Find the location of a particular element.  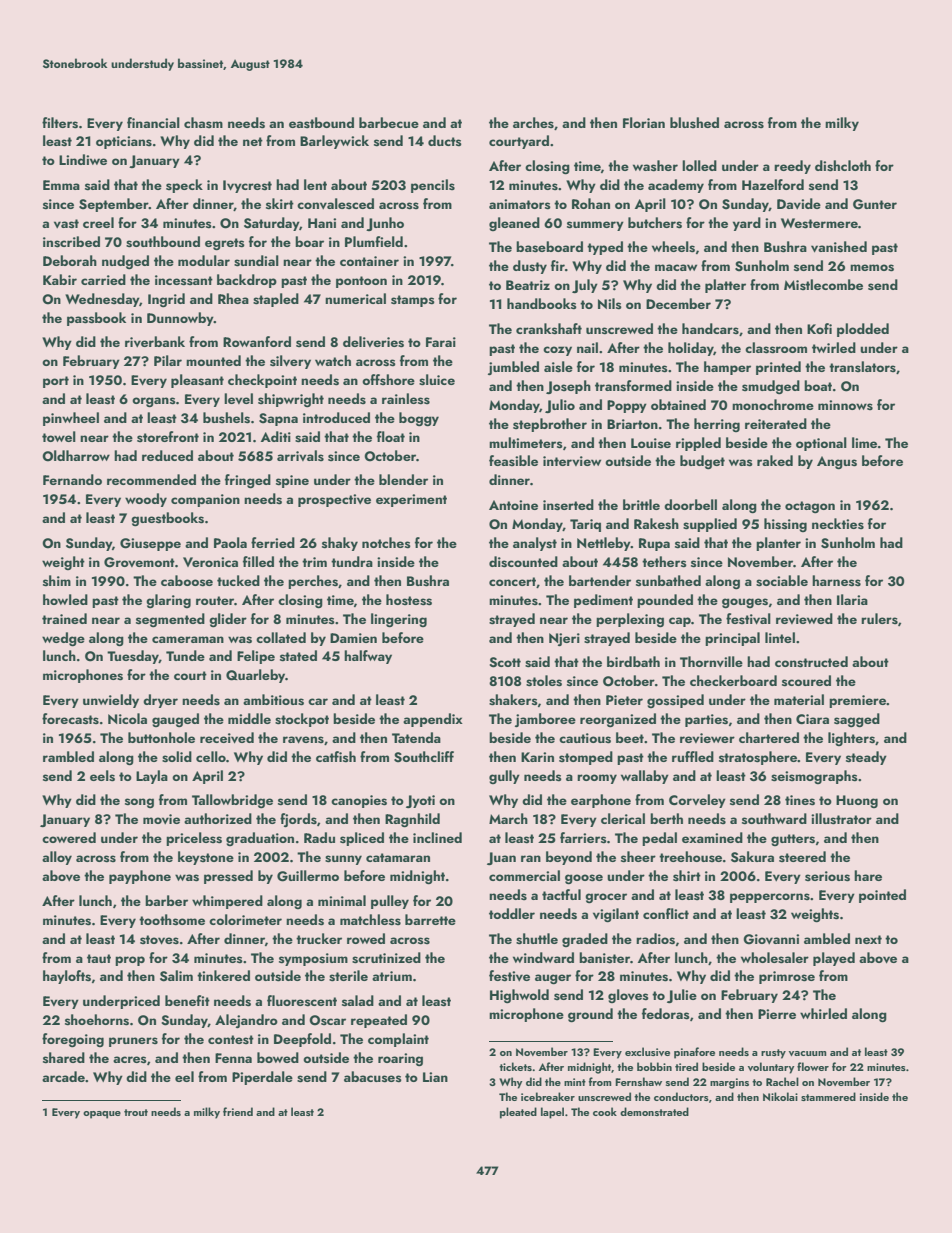

pinafore is located at coordinates (694, 1053).
